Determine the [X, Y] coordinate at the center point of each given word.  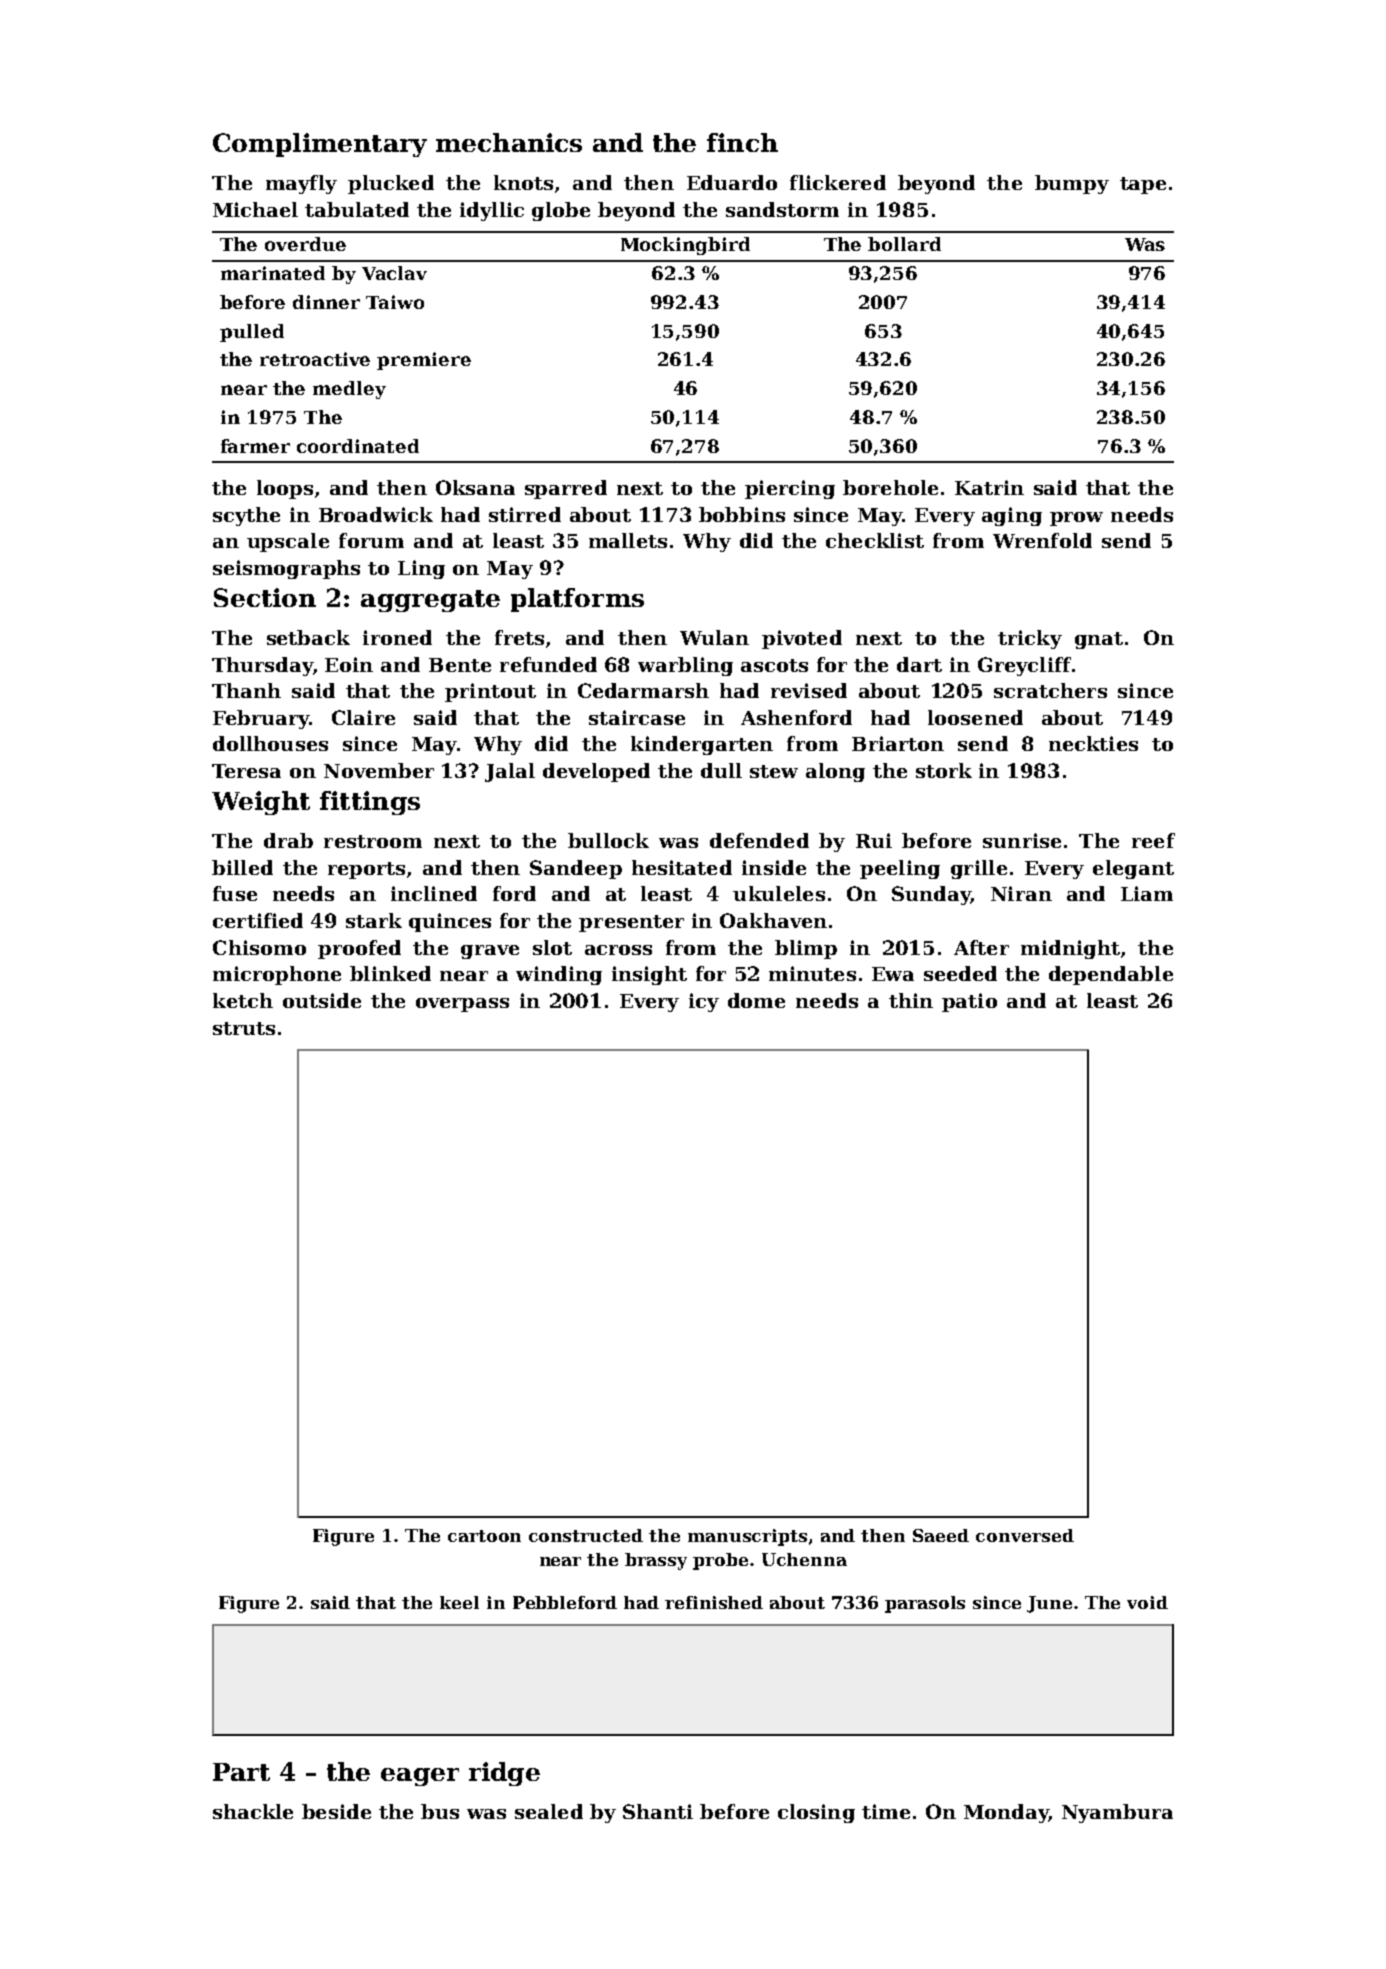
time [886, 1811]
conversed [1025, 1535]
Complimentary [320, 145]
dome [756, 1000]
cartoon [484, 1536]
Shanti [658, 1811]
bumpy [1072, 184]
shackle [253, 1811]
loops [285, 489]
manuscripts [747, 1537]
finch [742, 142]
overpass [462, 1005]
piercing [790, 489]
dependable [1111, 975]
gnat [1099, 640]
